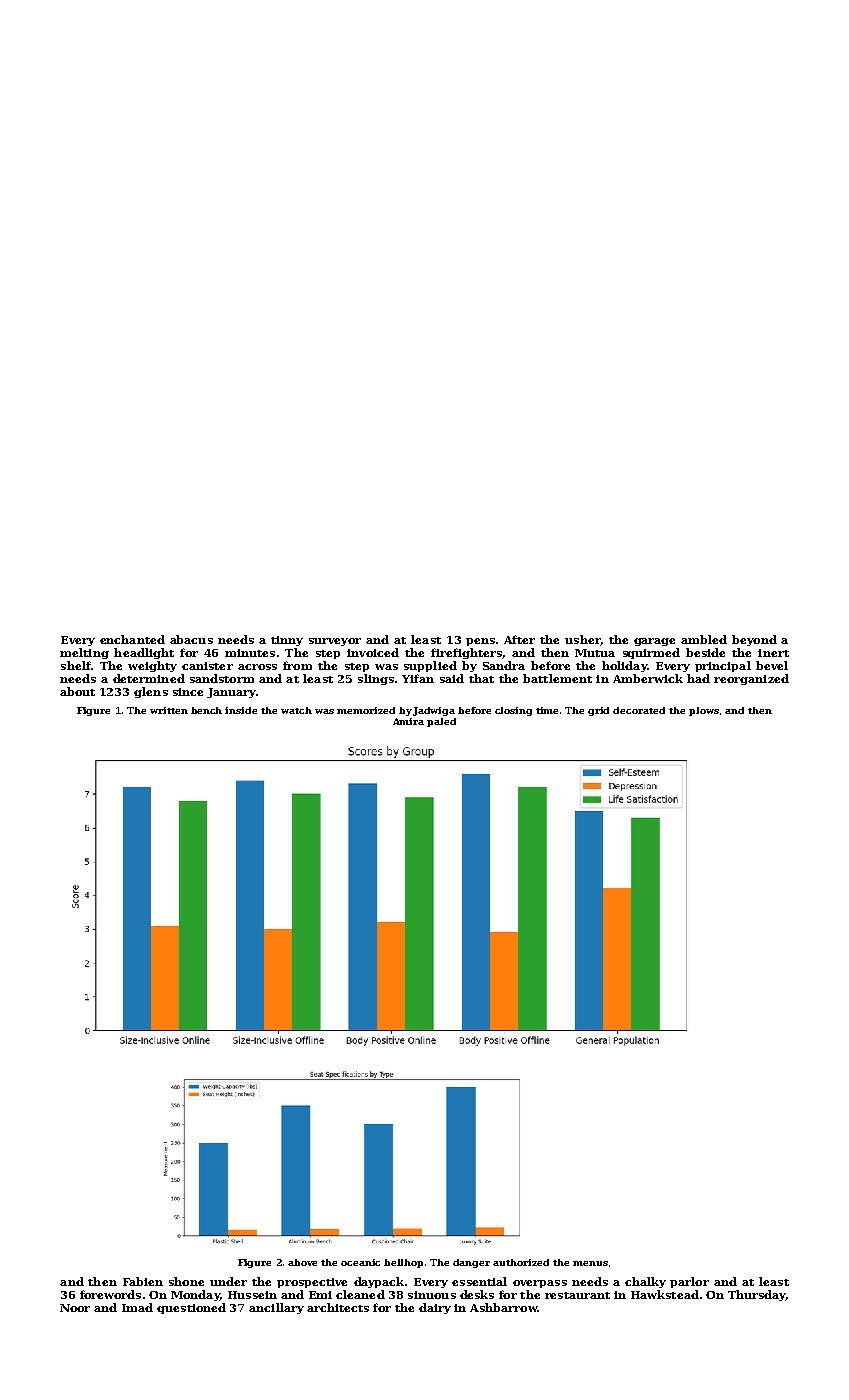 The image size is (849, 1400). I want to click on Amira, so click(408, 721).
